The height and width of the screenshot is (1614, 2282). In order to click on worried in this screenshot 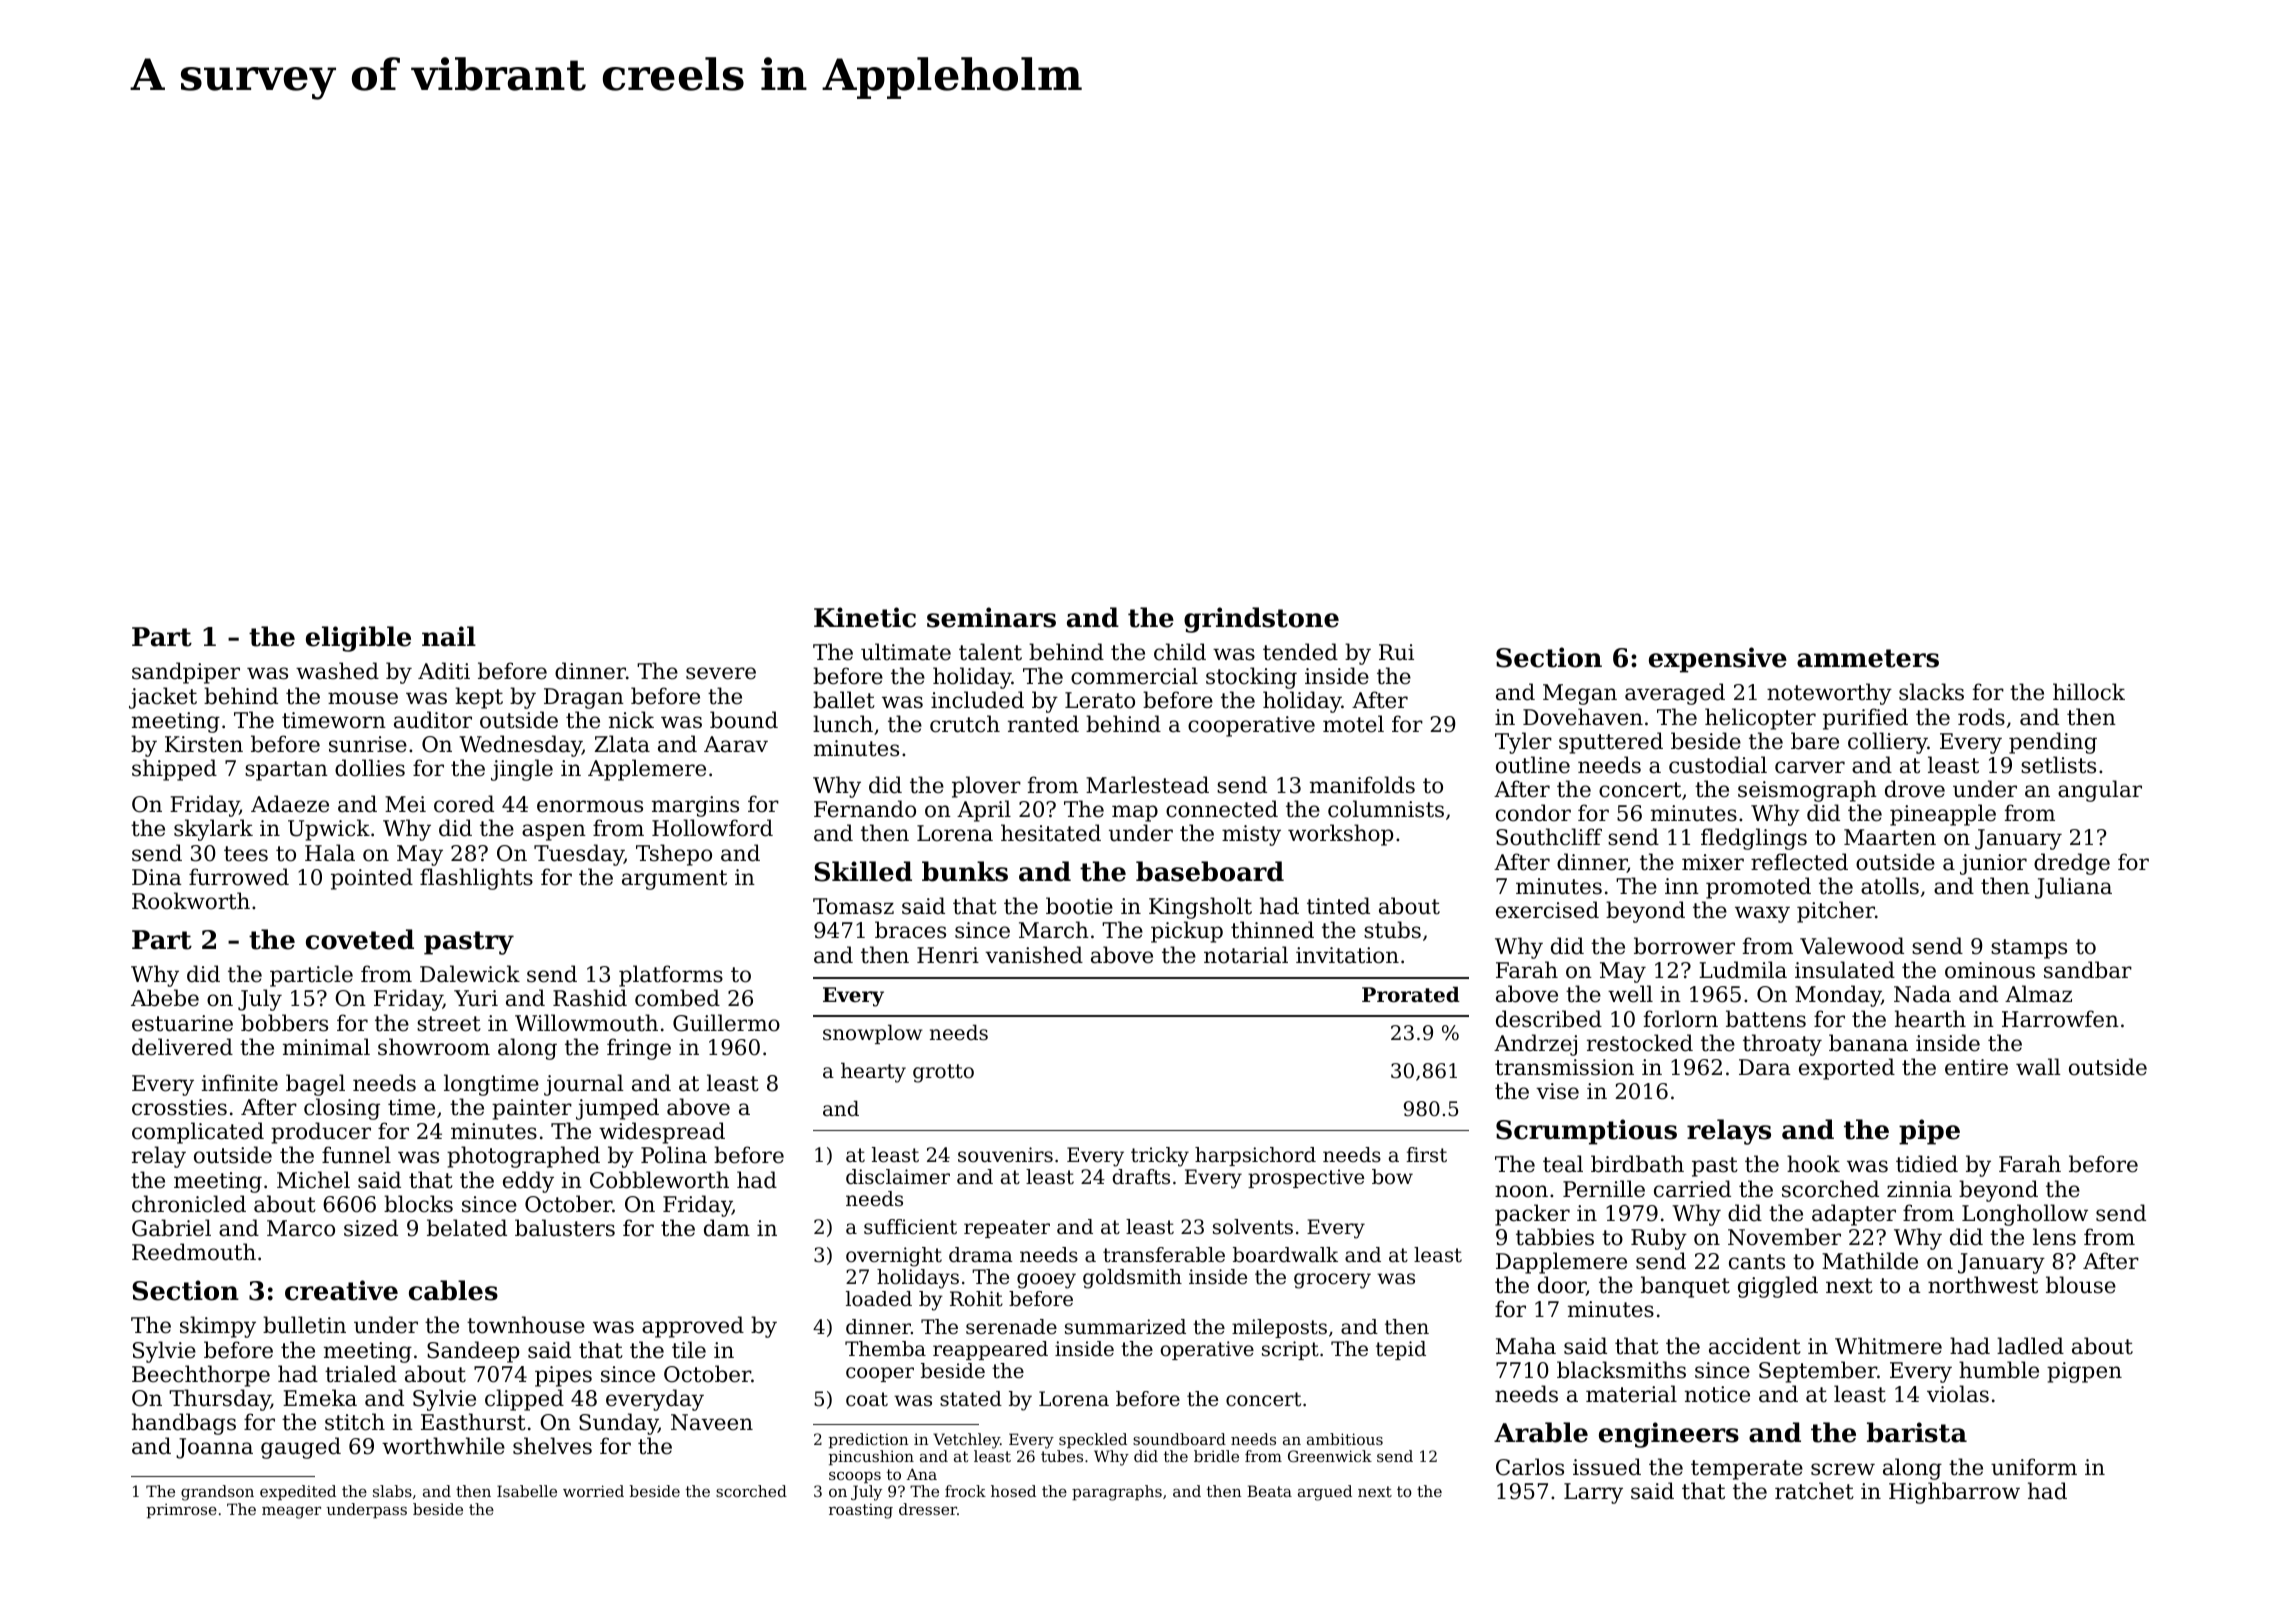, I will do `click(593, 1491)`.
